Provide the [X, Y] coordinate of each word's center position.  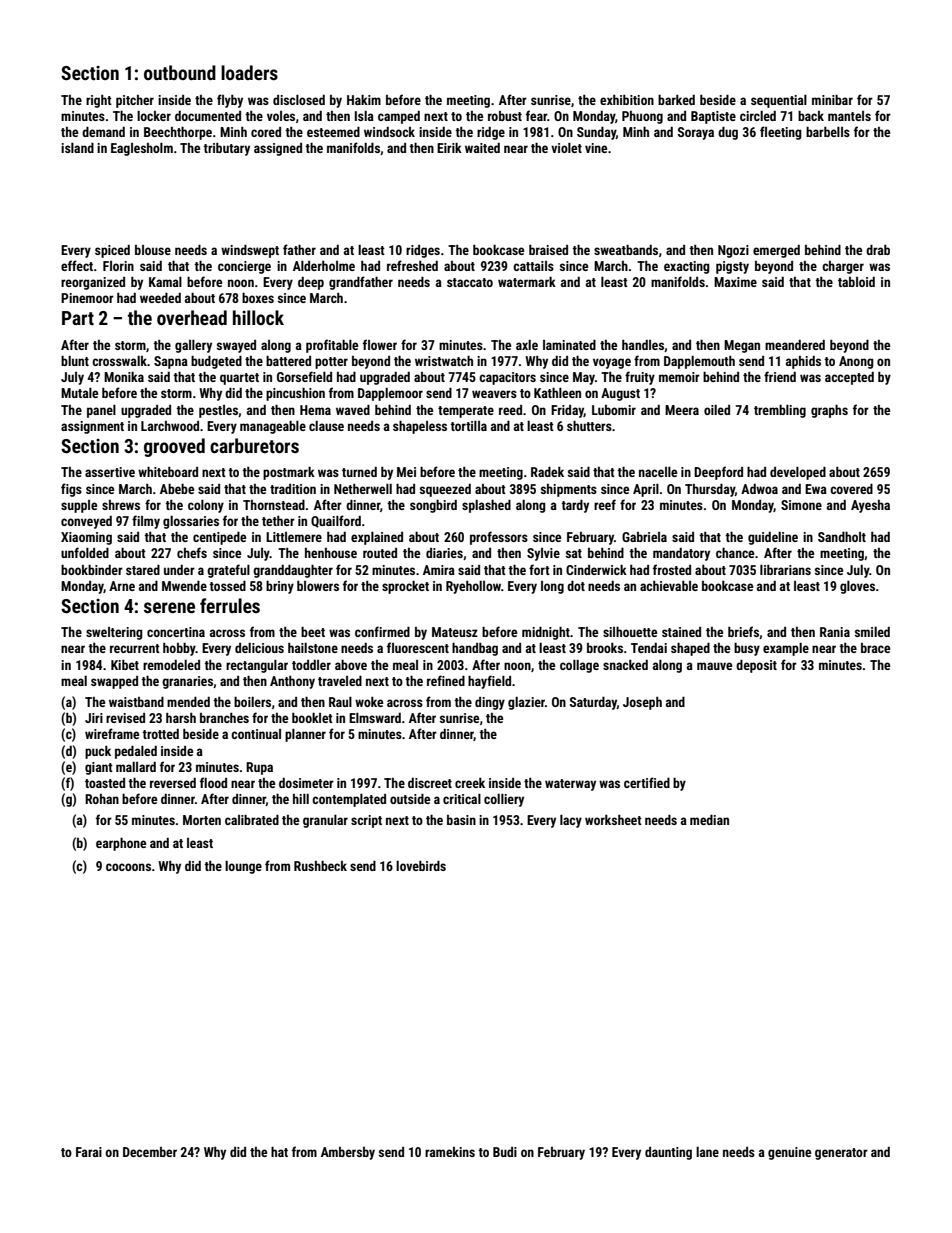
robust [505, 116]
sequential [779, 101]
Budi [505, 1152]
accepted [849, 378]
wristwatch [444, 361]
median [709, 820]
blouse [153, 250]
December [150, 1152]
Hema [315, 410]
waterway [570, 785]
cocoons [128, 867]
